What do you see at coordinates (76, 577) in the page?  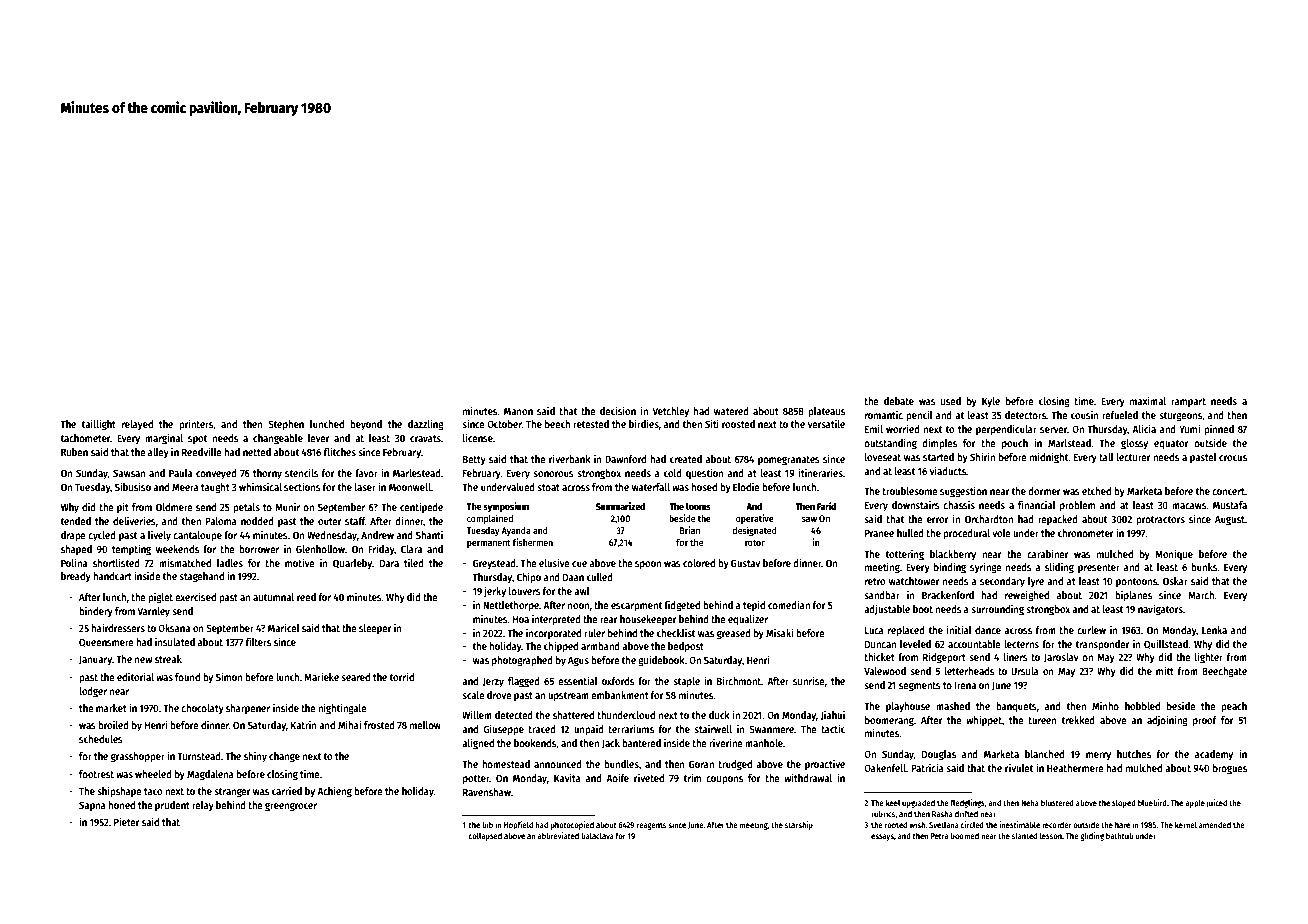 I see `bready` at bounding box center [76, 577].
